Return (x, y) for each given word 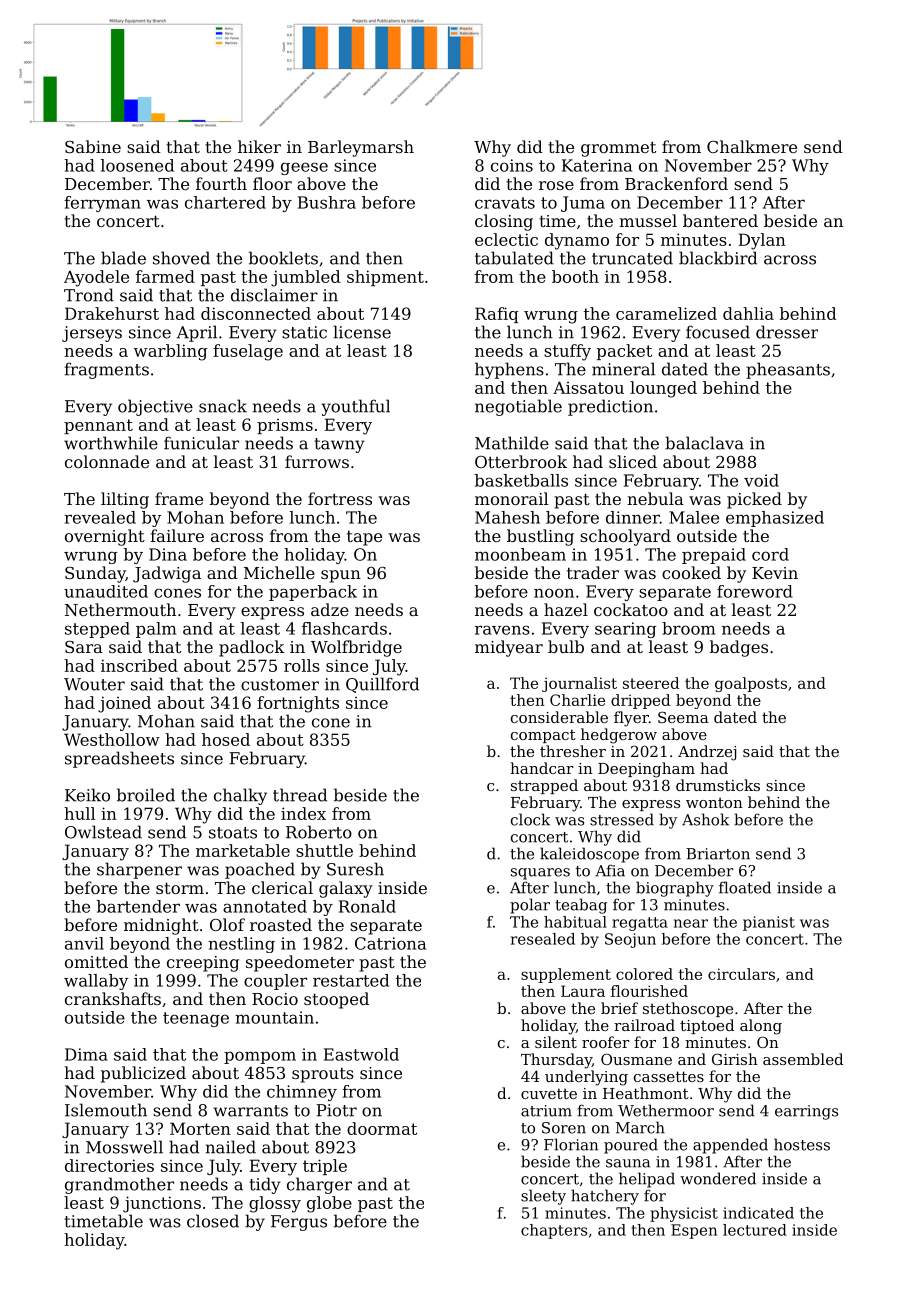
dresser (787, 332)
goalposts (751, 684)
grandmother (119, 1185)
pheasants (788, 370)
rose (556, 185)
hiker (259, 146)
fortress (340, 498)
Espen (694, 1231)
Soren (564, 1128)
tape (364, 538)
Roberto (319, 832)
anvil (84, 943)
